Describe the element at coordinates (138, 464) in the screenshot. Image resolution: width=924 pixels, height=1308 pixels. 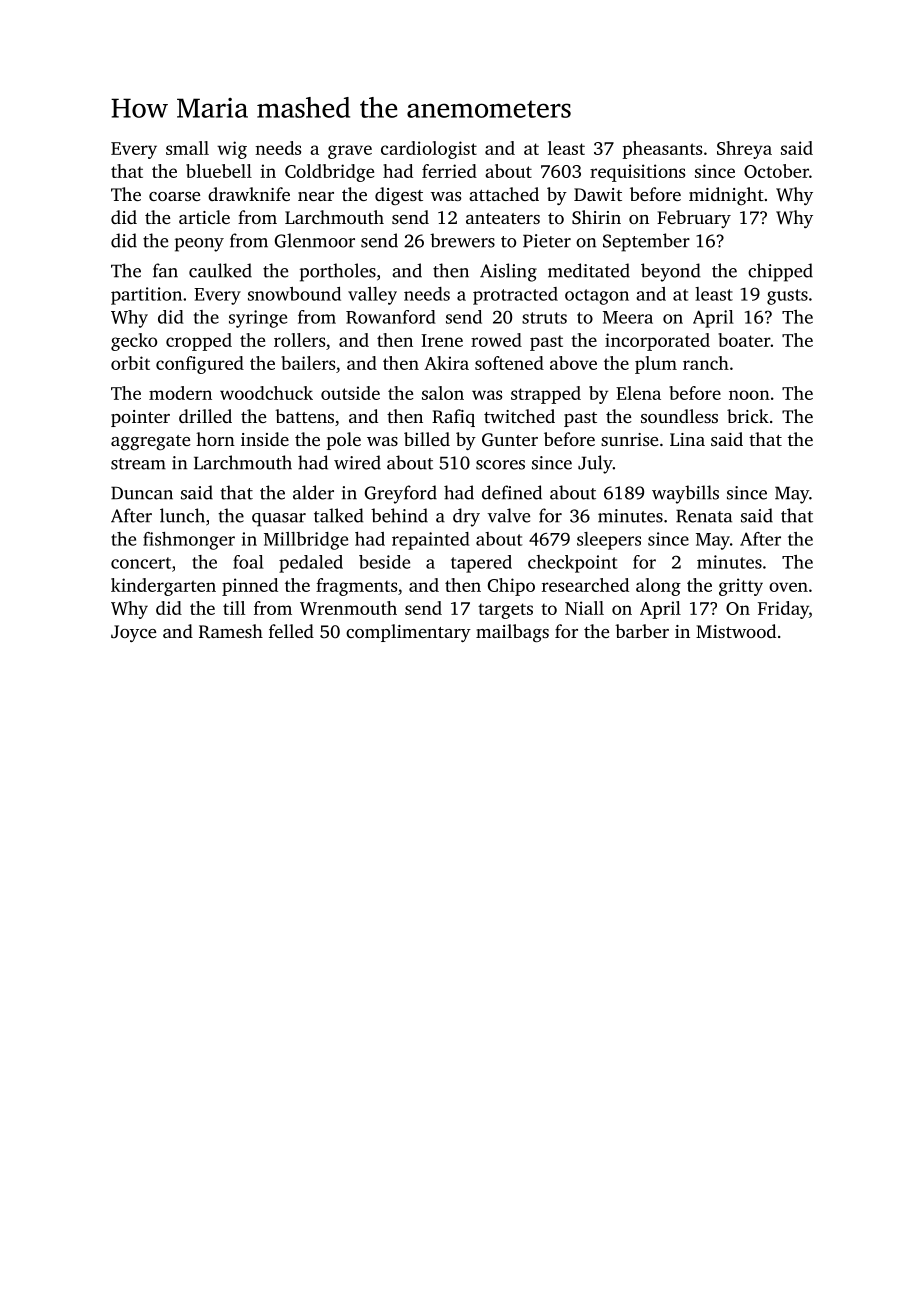
I see `stream` at that location.
